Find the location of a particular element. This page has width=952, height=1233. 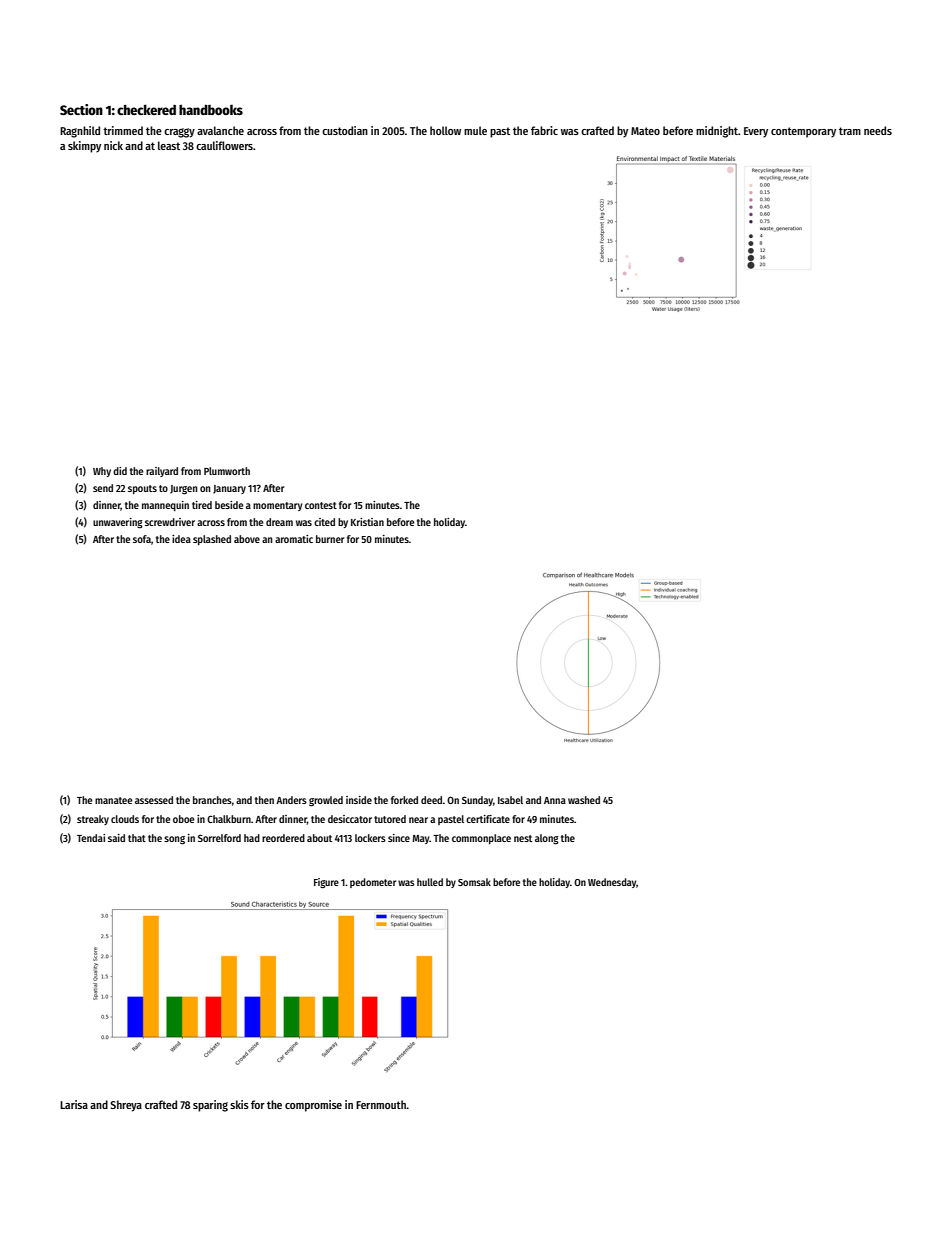

custodian is located at coordinates (345, 130).
